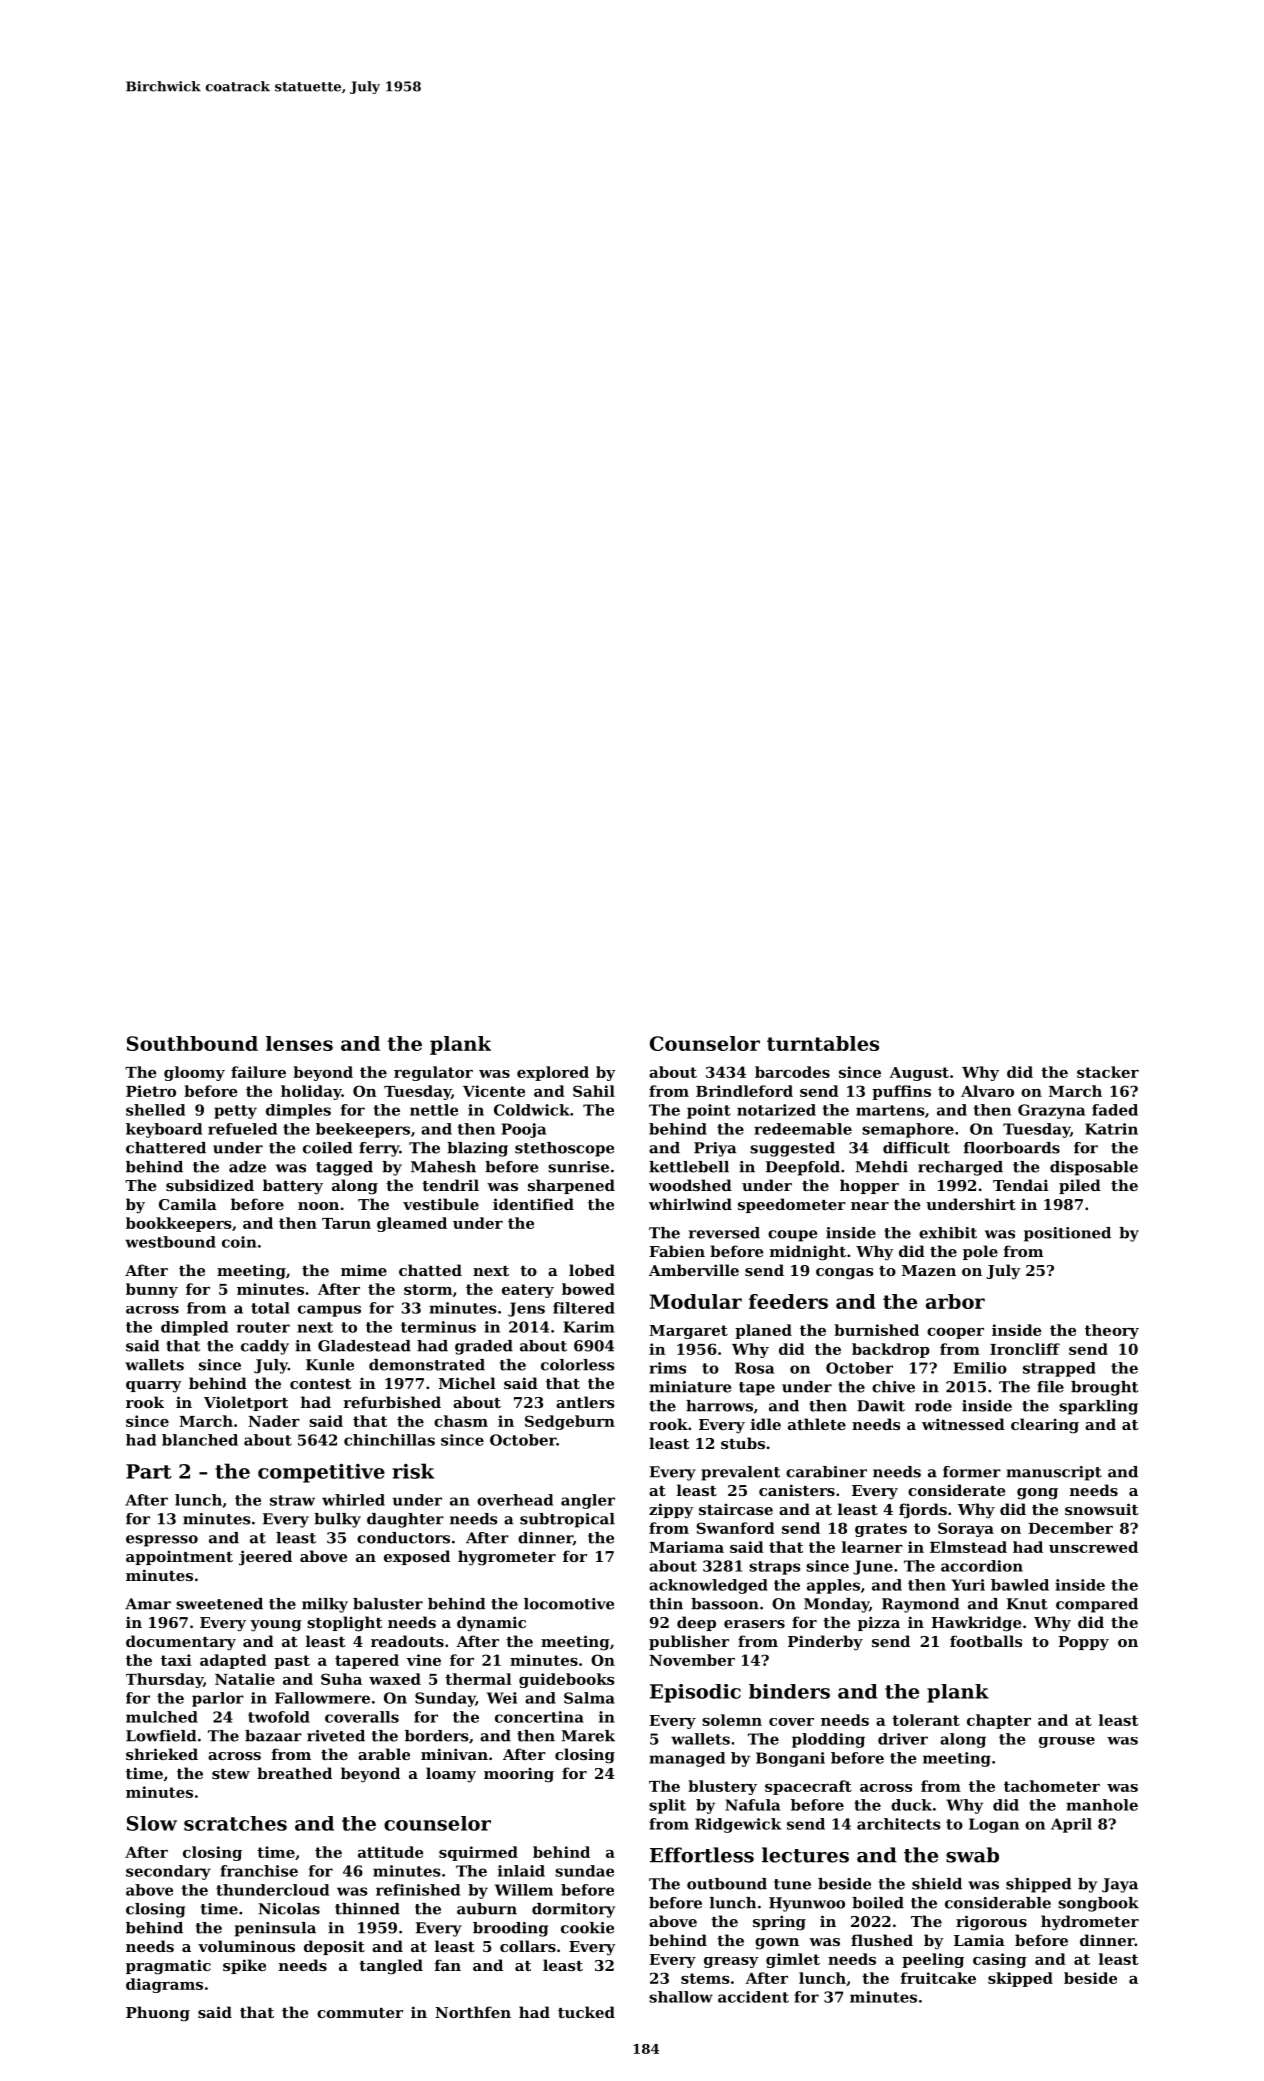 The width and height of the page is (1264, 2081). Describe the element at coordinates (344, 1168) in the page. I see `tagged` at that location.
